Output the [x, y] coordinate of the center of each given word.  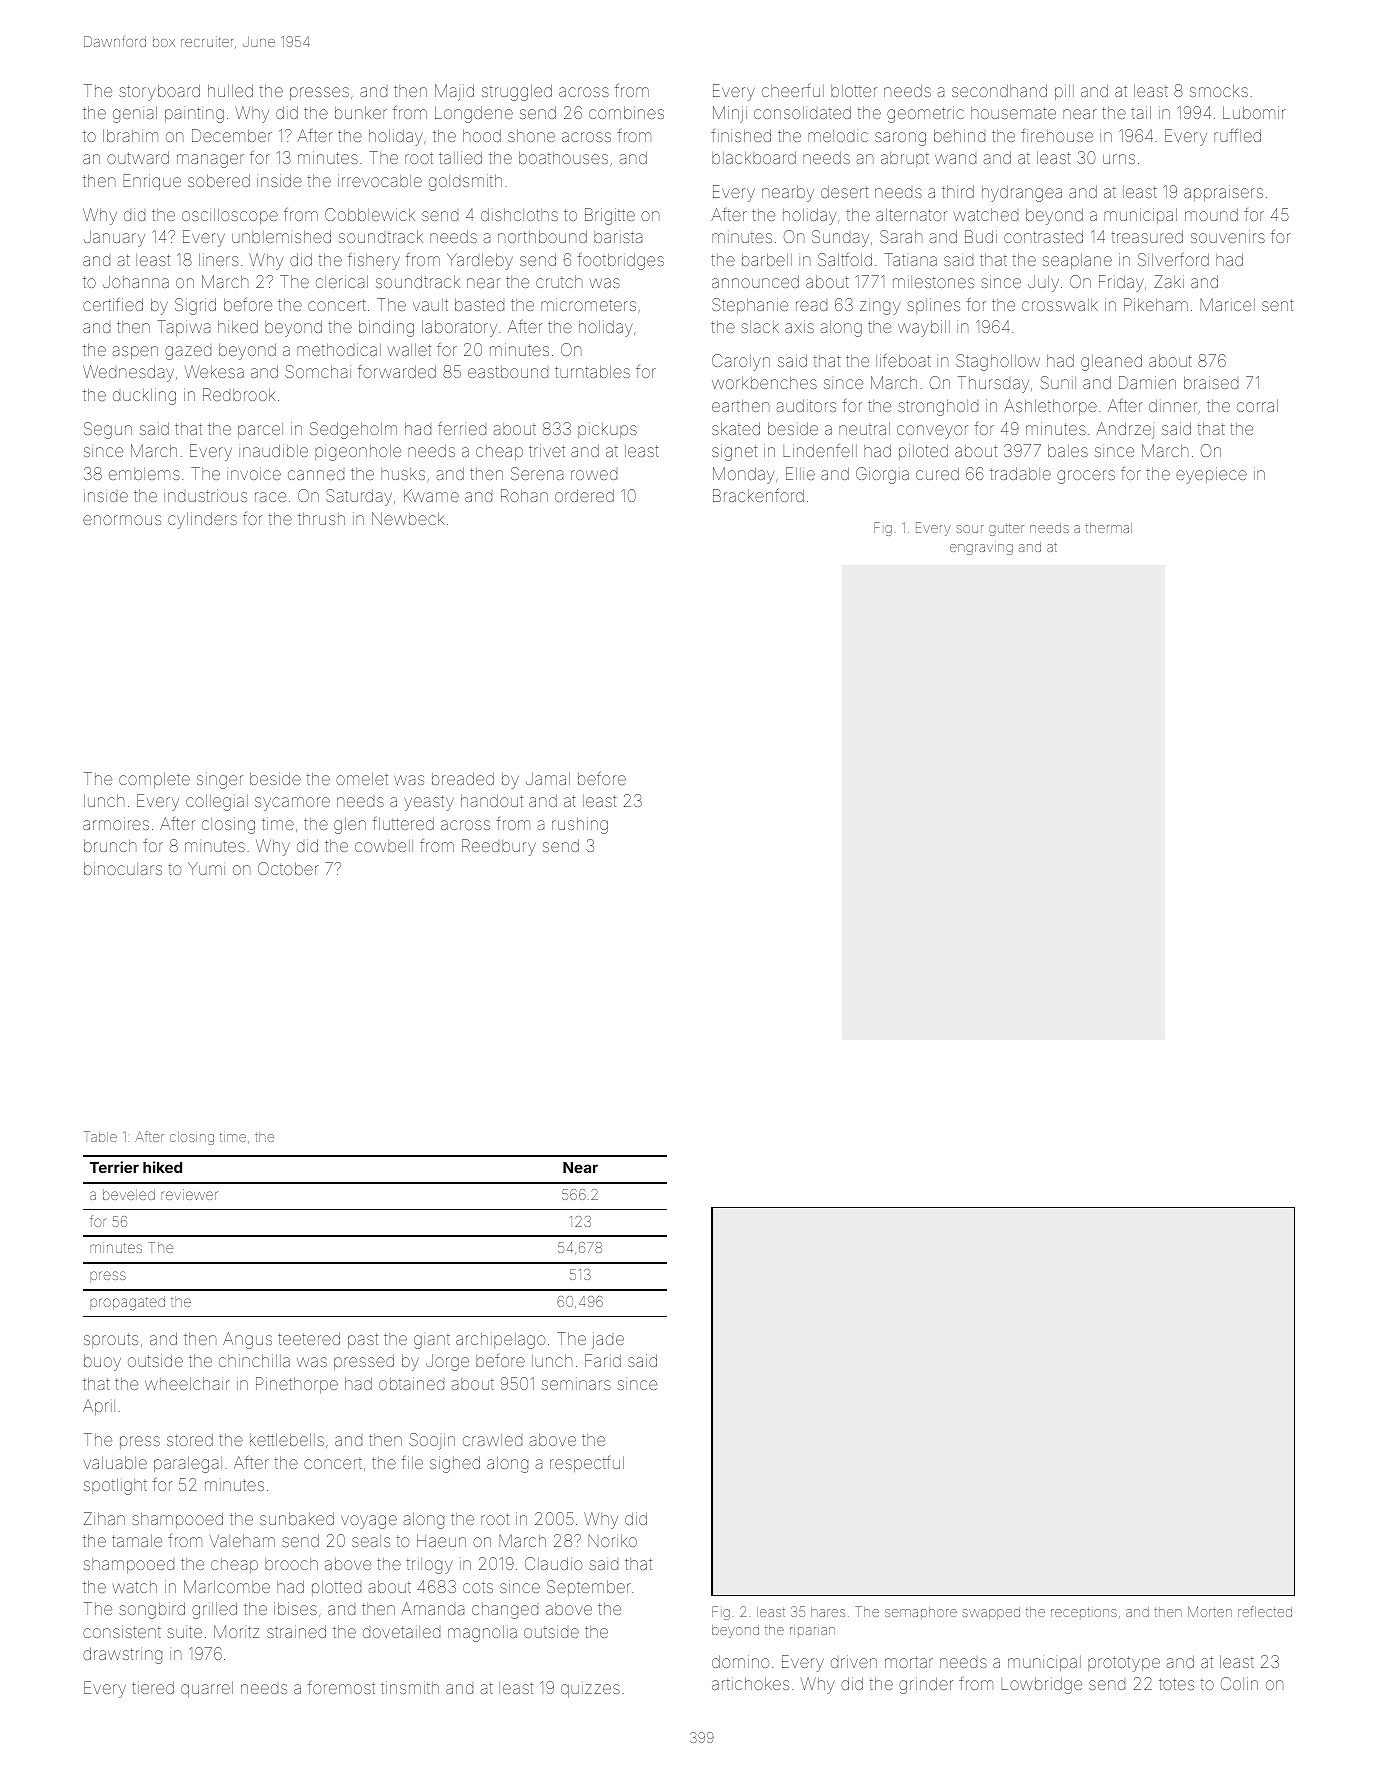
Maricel [1227, 304]
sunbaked [297, 1518]
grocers [1086, 477]
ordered [584, 495]
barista [618, 237]
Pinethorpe [297, 1385]
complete [154, 780]
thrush [321, 518]
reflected [1265, 1611]
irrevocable [380, 180]
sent [1277, 305]
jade [608, 1340]
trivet [547, 450]
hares [828, 1612]
